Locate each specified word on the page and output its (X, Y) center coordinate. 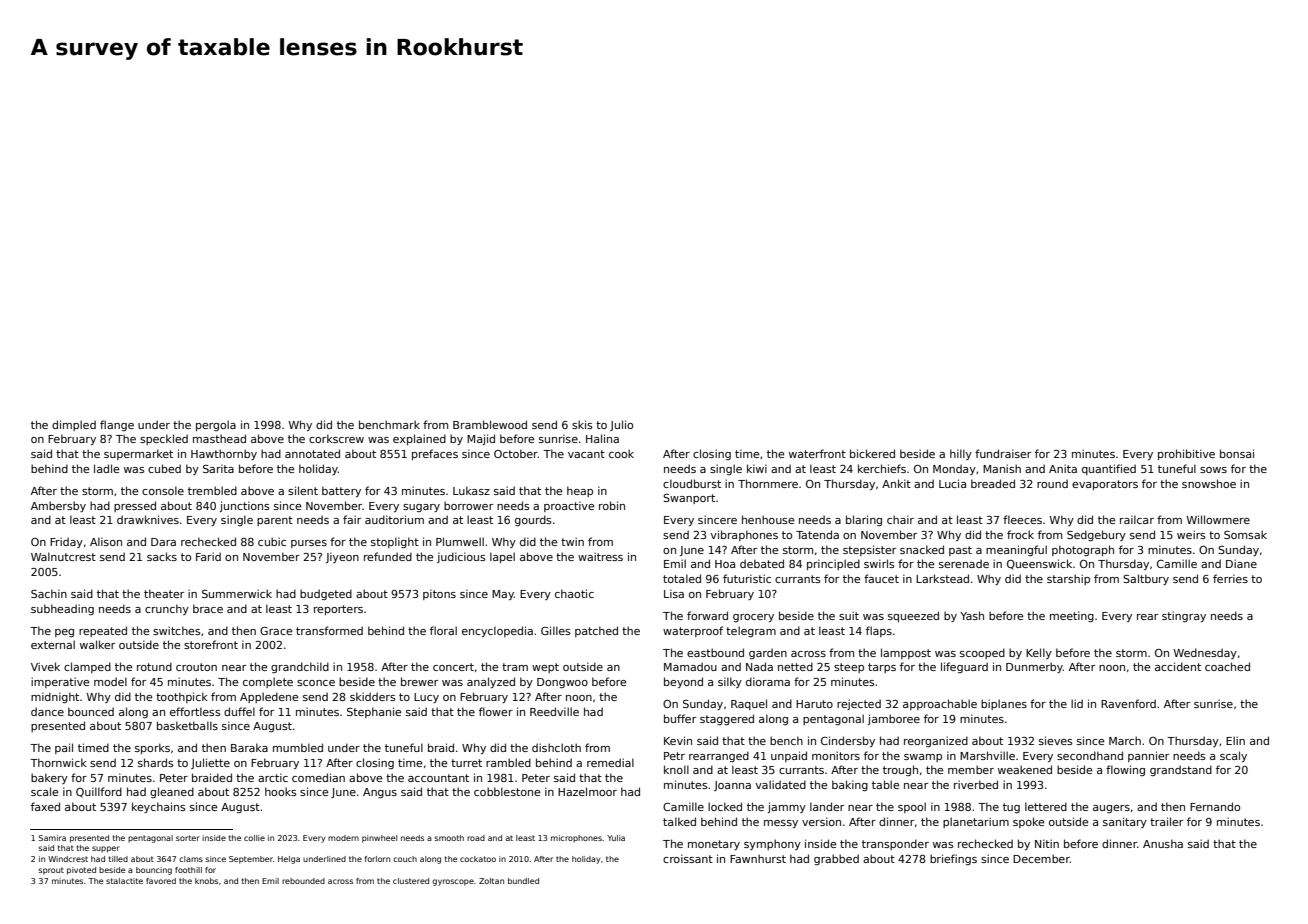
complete (268, 682)
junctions (245, 506)
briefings (953, 859)
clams (191, 859)
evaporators (1105, 485)
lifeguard (964, 667)
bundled (523, 881)
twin (572, 541)
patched (596, 631)
